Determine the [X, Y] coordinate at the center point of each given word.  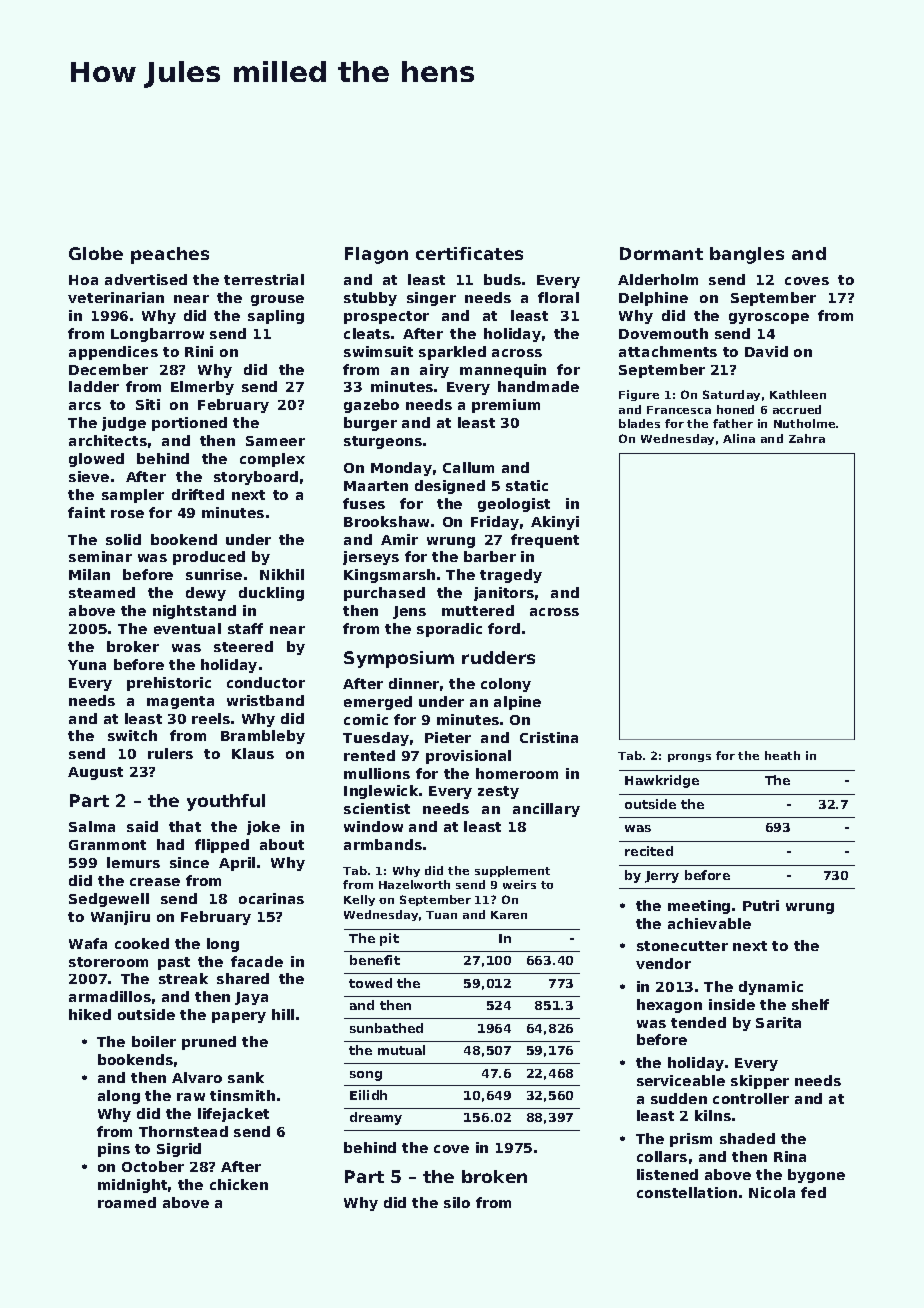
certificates [469, 253]
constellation [687, 1192]
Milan [89, 574]
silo [457, 1202]
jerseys [371, 558]
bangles [747, 255]
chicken [239, 1184]
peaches [170, 255]
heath [782, 755]
